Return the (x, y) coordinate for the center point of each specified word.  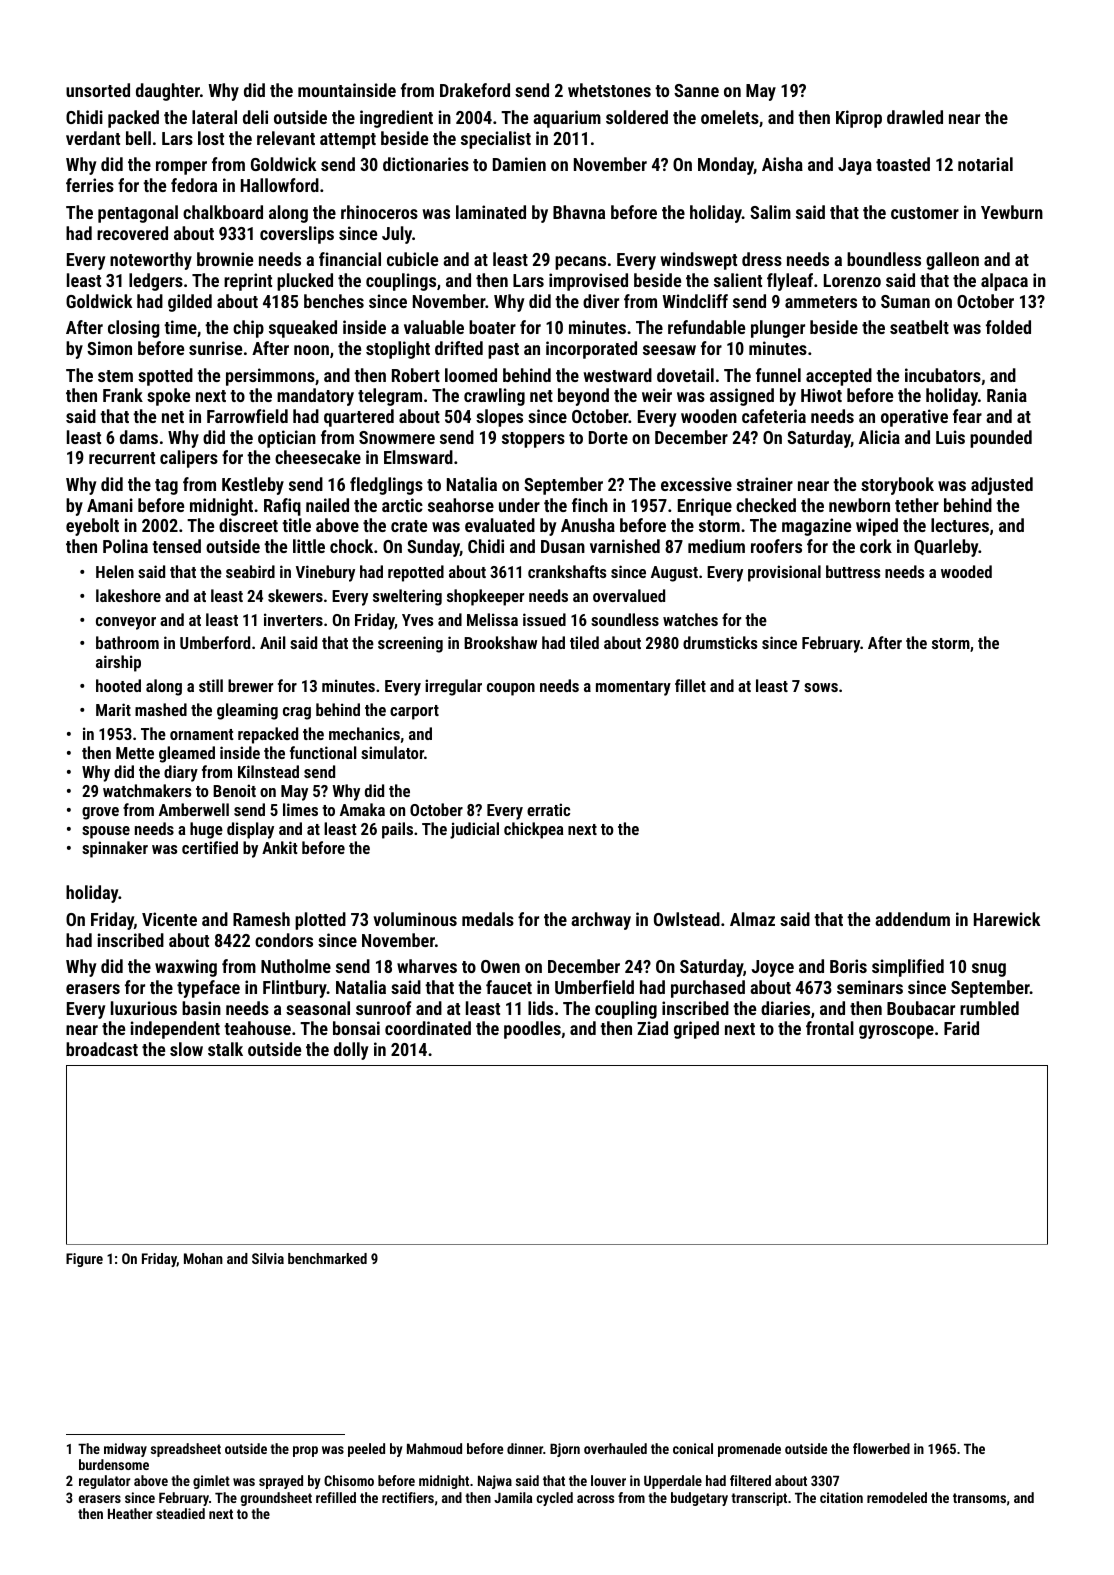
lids (540, 1008)
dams (139, 437)
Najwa (495, 1482)
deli (255, 117)
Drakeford (475, 90)
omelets (730, 117)
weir (657, 395)
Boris (848, 966)
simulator (392, 752)
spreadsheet (186, 1450)
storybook (897, 486)
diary (181, 773)
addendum (912, 919)
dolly (351, 1051)
